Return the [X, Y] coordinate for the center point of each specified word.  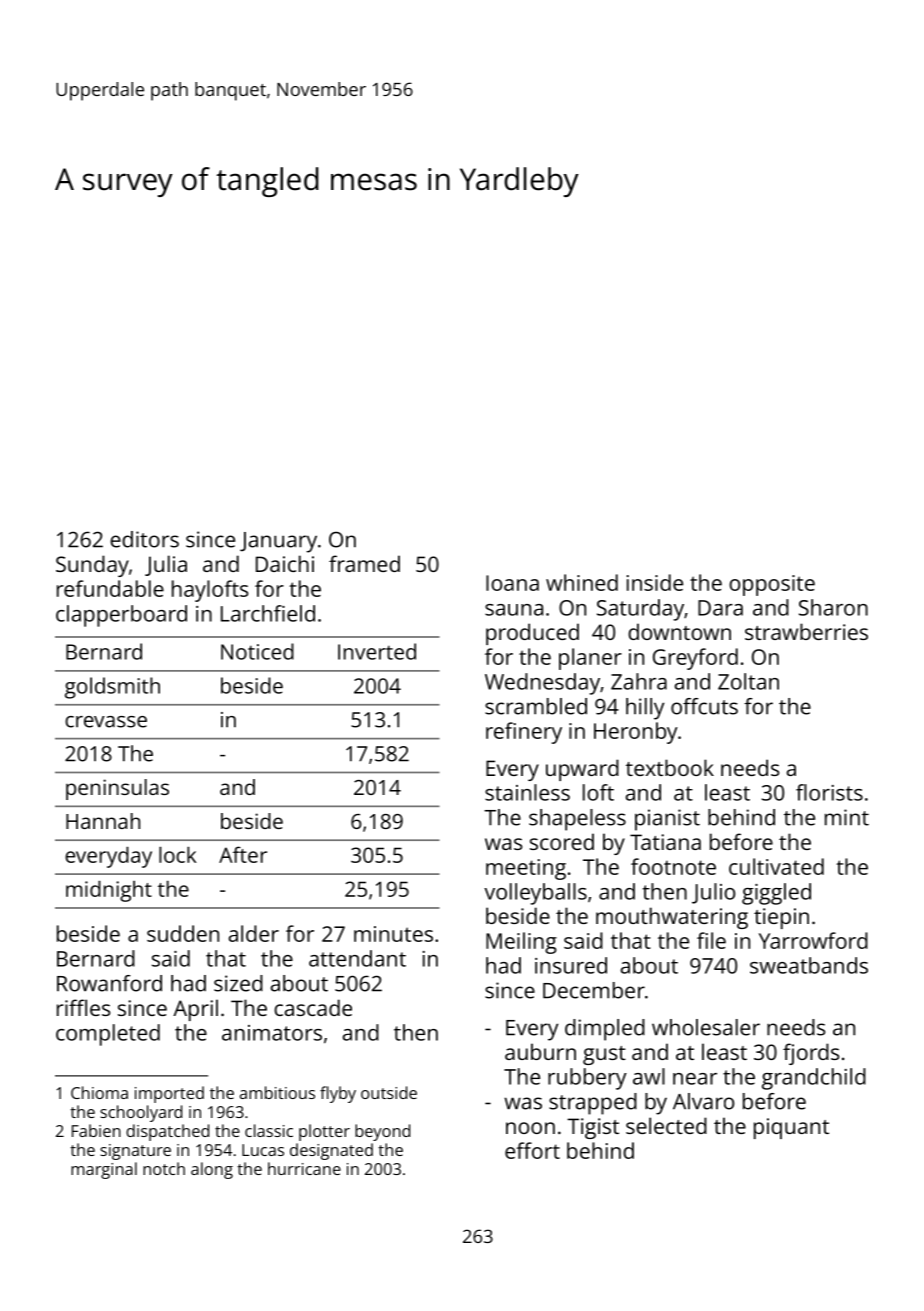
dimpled [605, 1030]
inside [655, 582]
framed [364, 563]
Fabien [96, 1130]
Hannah [103, 821]
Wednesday [542, 684]
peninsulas [117, 789]
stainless [527, 792]
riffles [83, 1007]
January [278, 542]
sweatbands [809, 965]
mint [847, 817]
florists [829, 792]
